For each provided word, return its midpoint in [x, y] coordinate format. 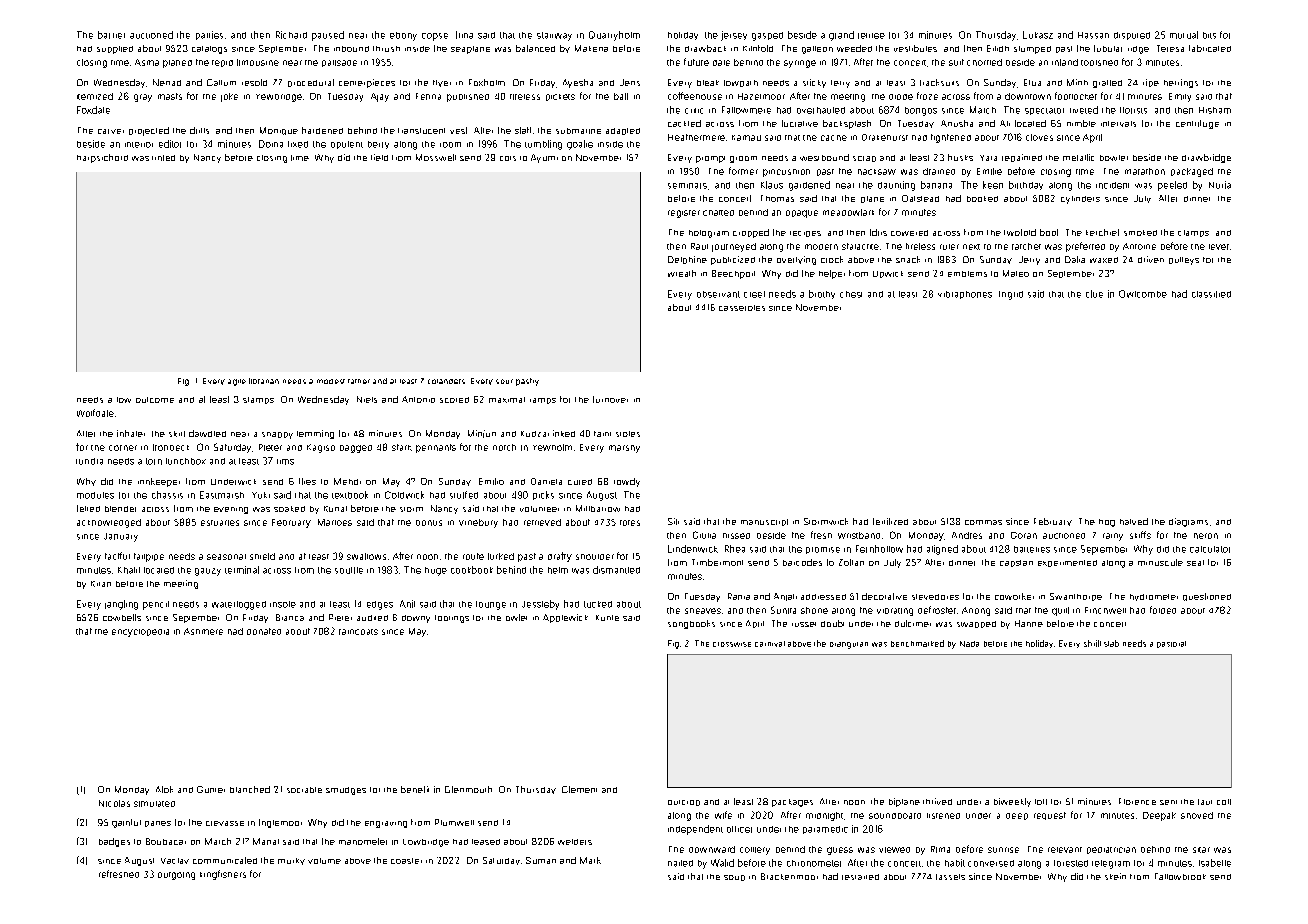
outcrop [684, 803]
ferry [840, 84]
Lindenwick [693, 549]
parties [209, 35]
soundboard [895, 816]
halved [1134, 521]
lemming [315, 434]
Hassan [1093, 35]
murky [291, 861]
